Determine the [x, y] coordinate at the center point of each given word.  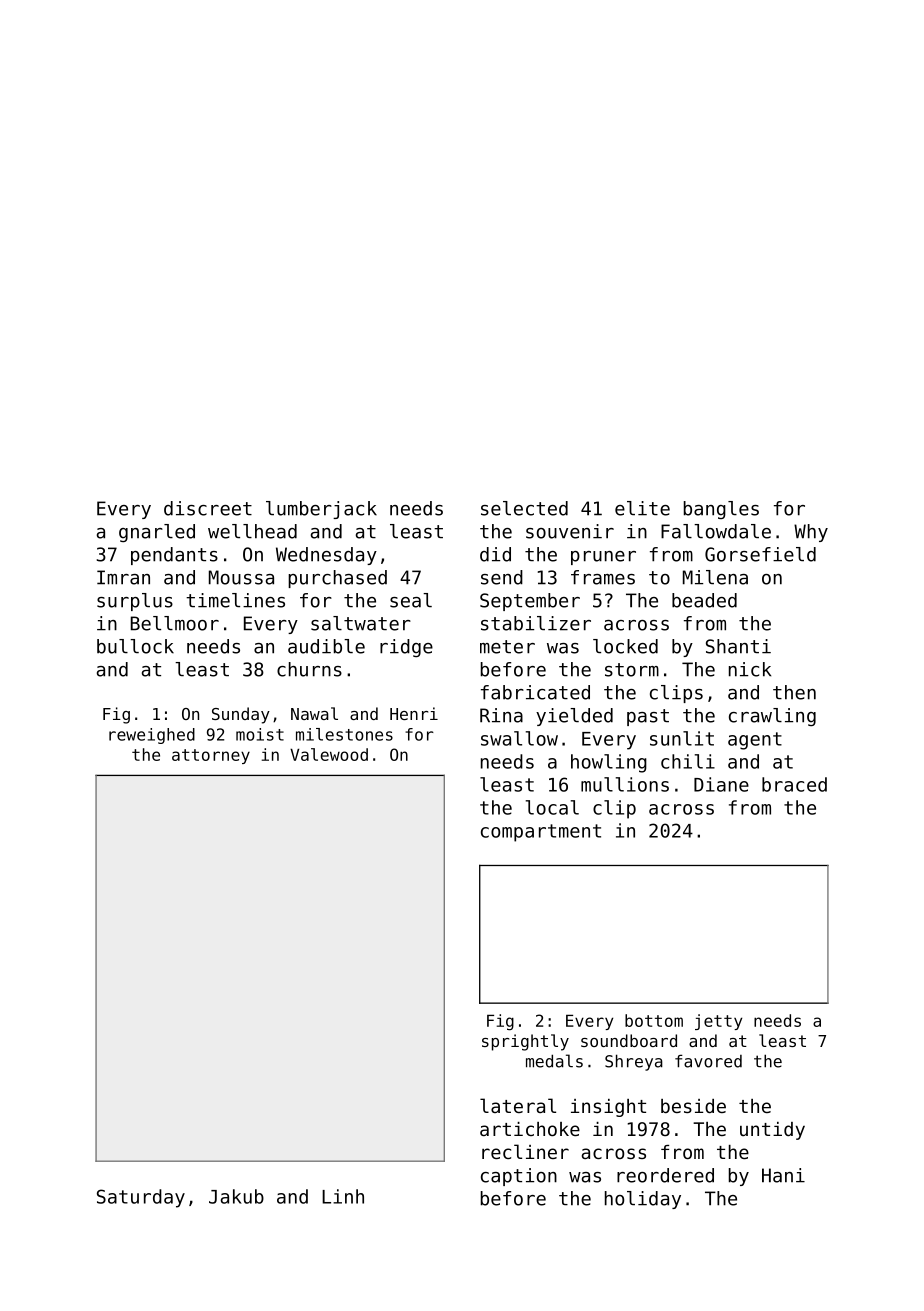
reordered [665, 1175]
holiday [643, 1200]
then [794, 692]
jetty [718, 1022]
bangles [721, 510]
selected [524, 508]
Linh [343, 1196]
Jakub [236, 1196]
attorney [211, 756]
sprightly [525, 1042]
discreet [208, 508]
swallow [519, 738]
